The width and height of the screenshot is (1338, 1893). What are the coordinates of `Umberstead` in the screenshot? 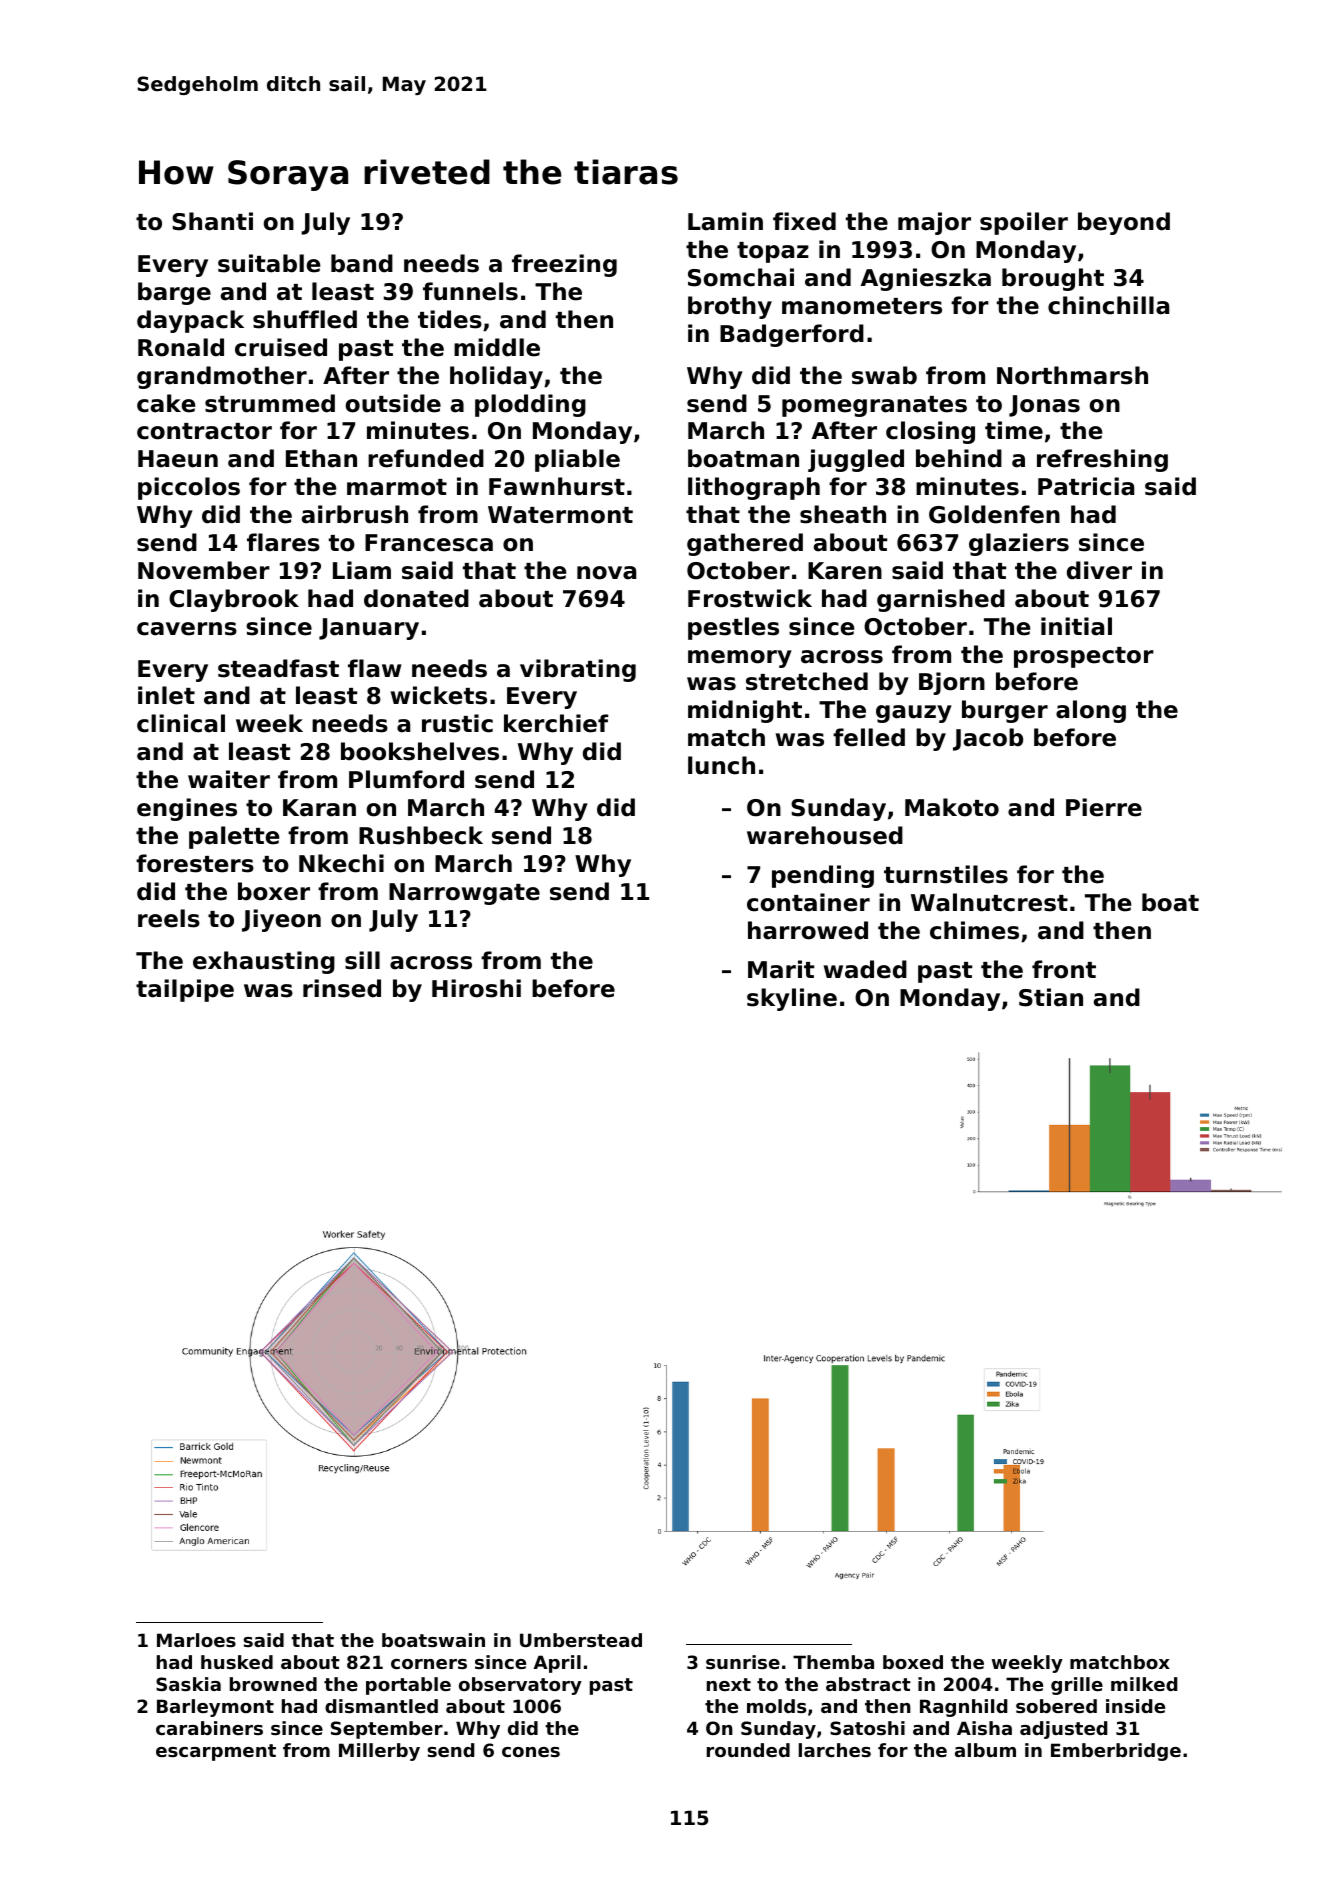 It's located at (581, 1640).
